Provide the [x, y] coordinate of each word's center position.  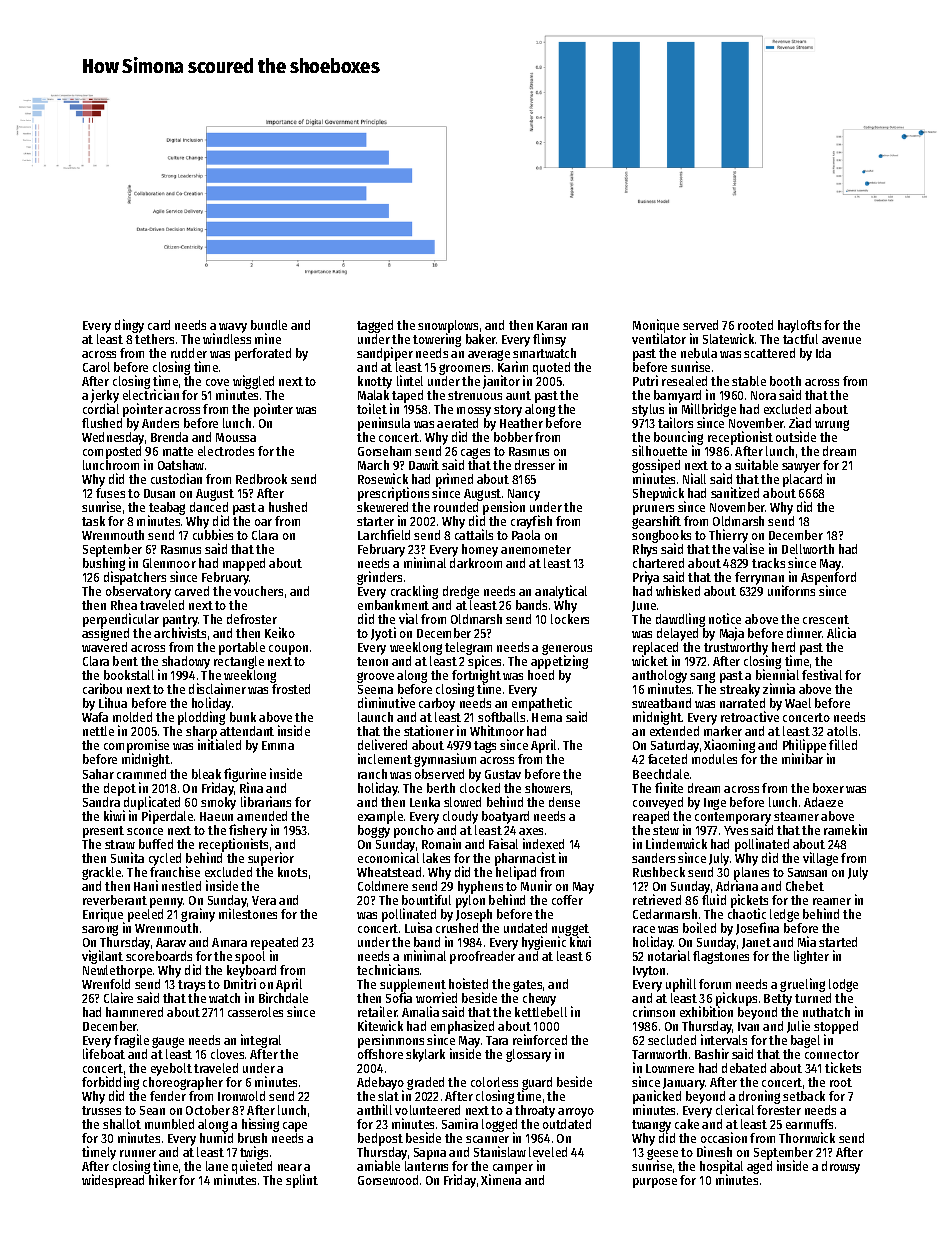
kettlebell [541, 1012]
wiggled [253, 382]
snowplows [448, 326]
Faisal [503, 843]
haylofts [799, 326]
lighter [811, 957]
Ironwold [241, 1096]
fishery [248, 831]
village [820, 859]
